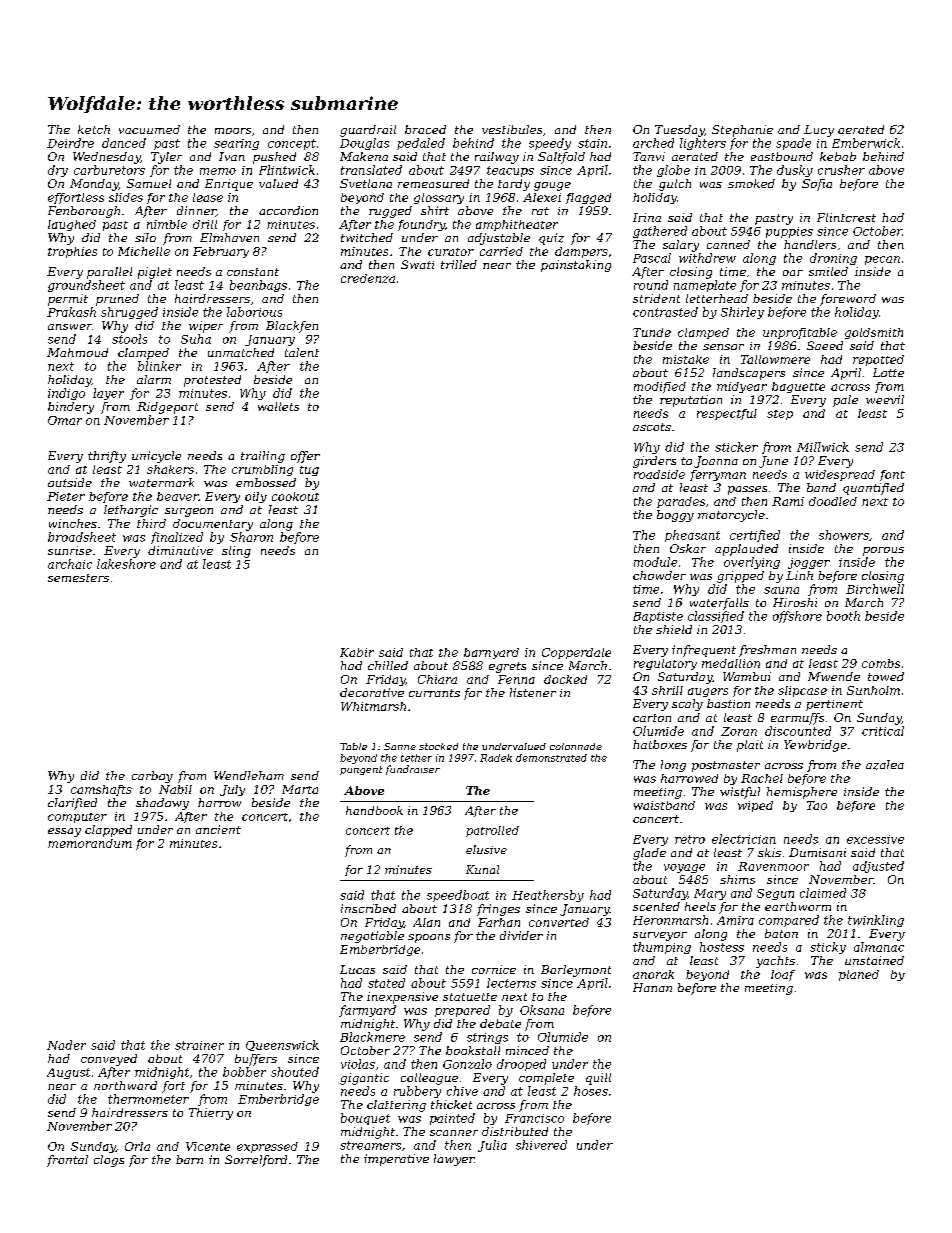  What do you see at coordinates (576, 746) in the screenshot?
I see `colonnade` at bounding box center [576, 746].
